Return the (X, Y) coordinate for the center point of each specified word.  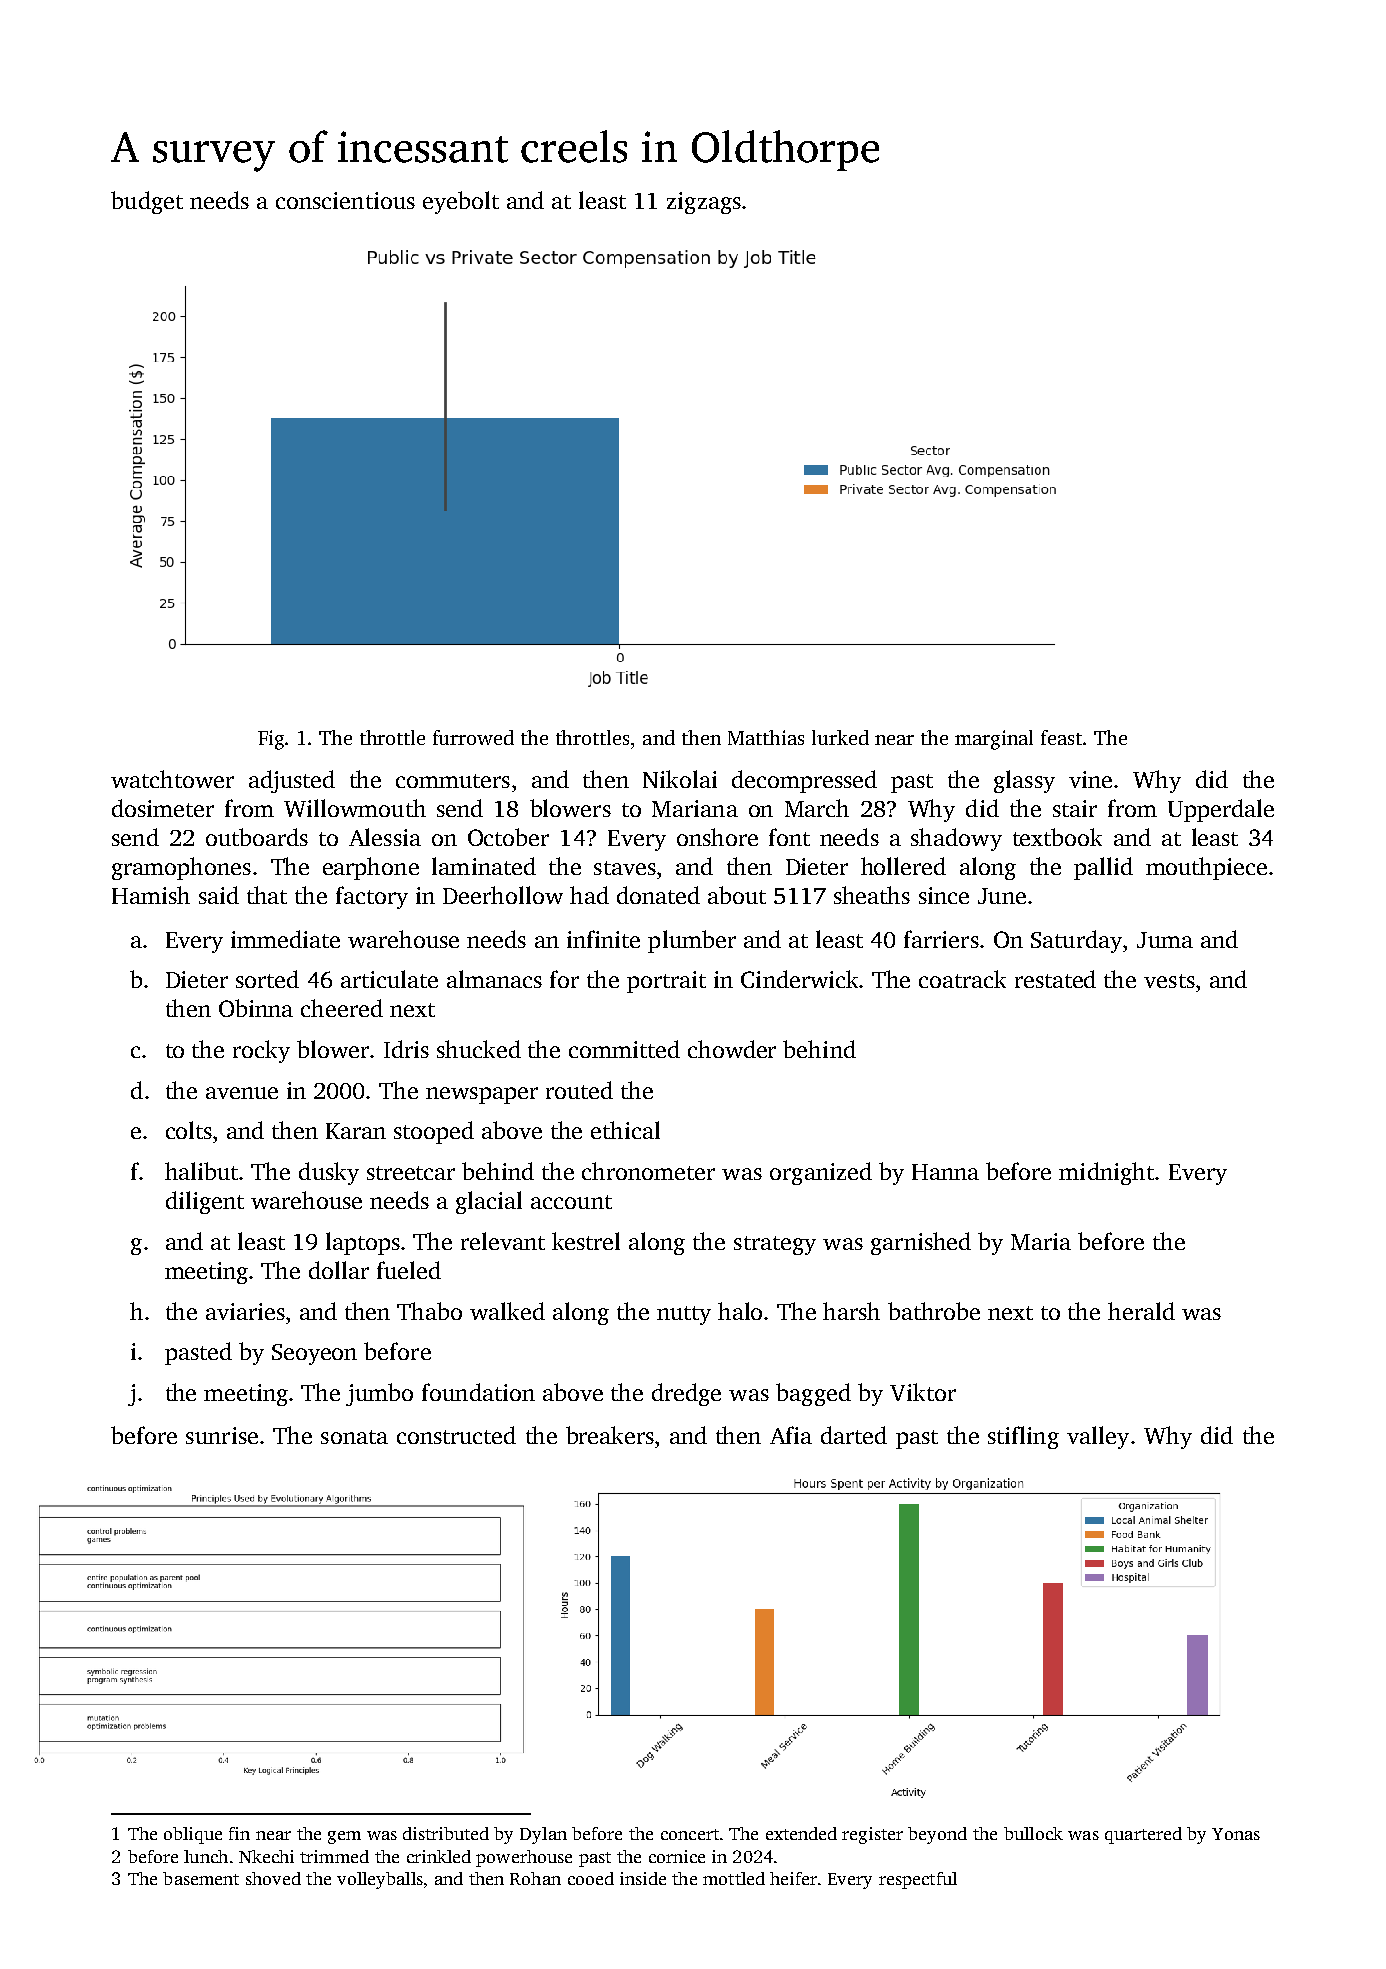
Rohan (535, 1878)
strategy (775, 1245)
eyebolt (461, 202)
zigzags (704, 203)
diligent (205, 1202)
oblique (193, 1835)
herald (1141, 1311)
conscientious (345, 200)
